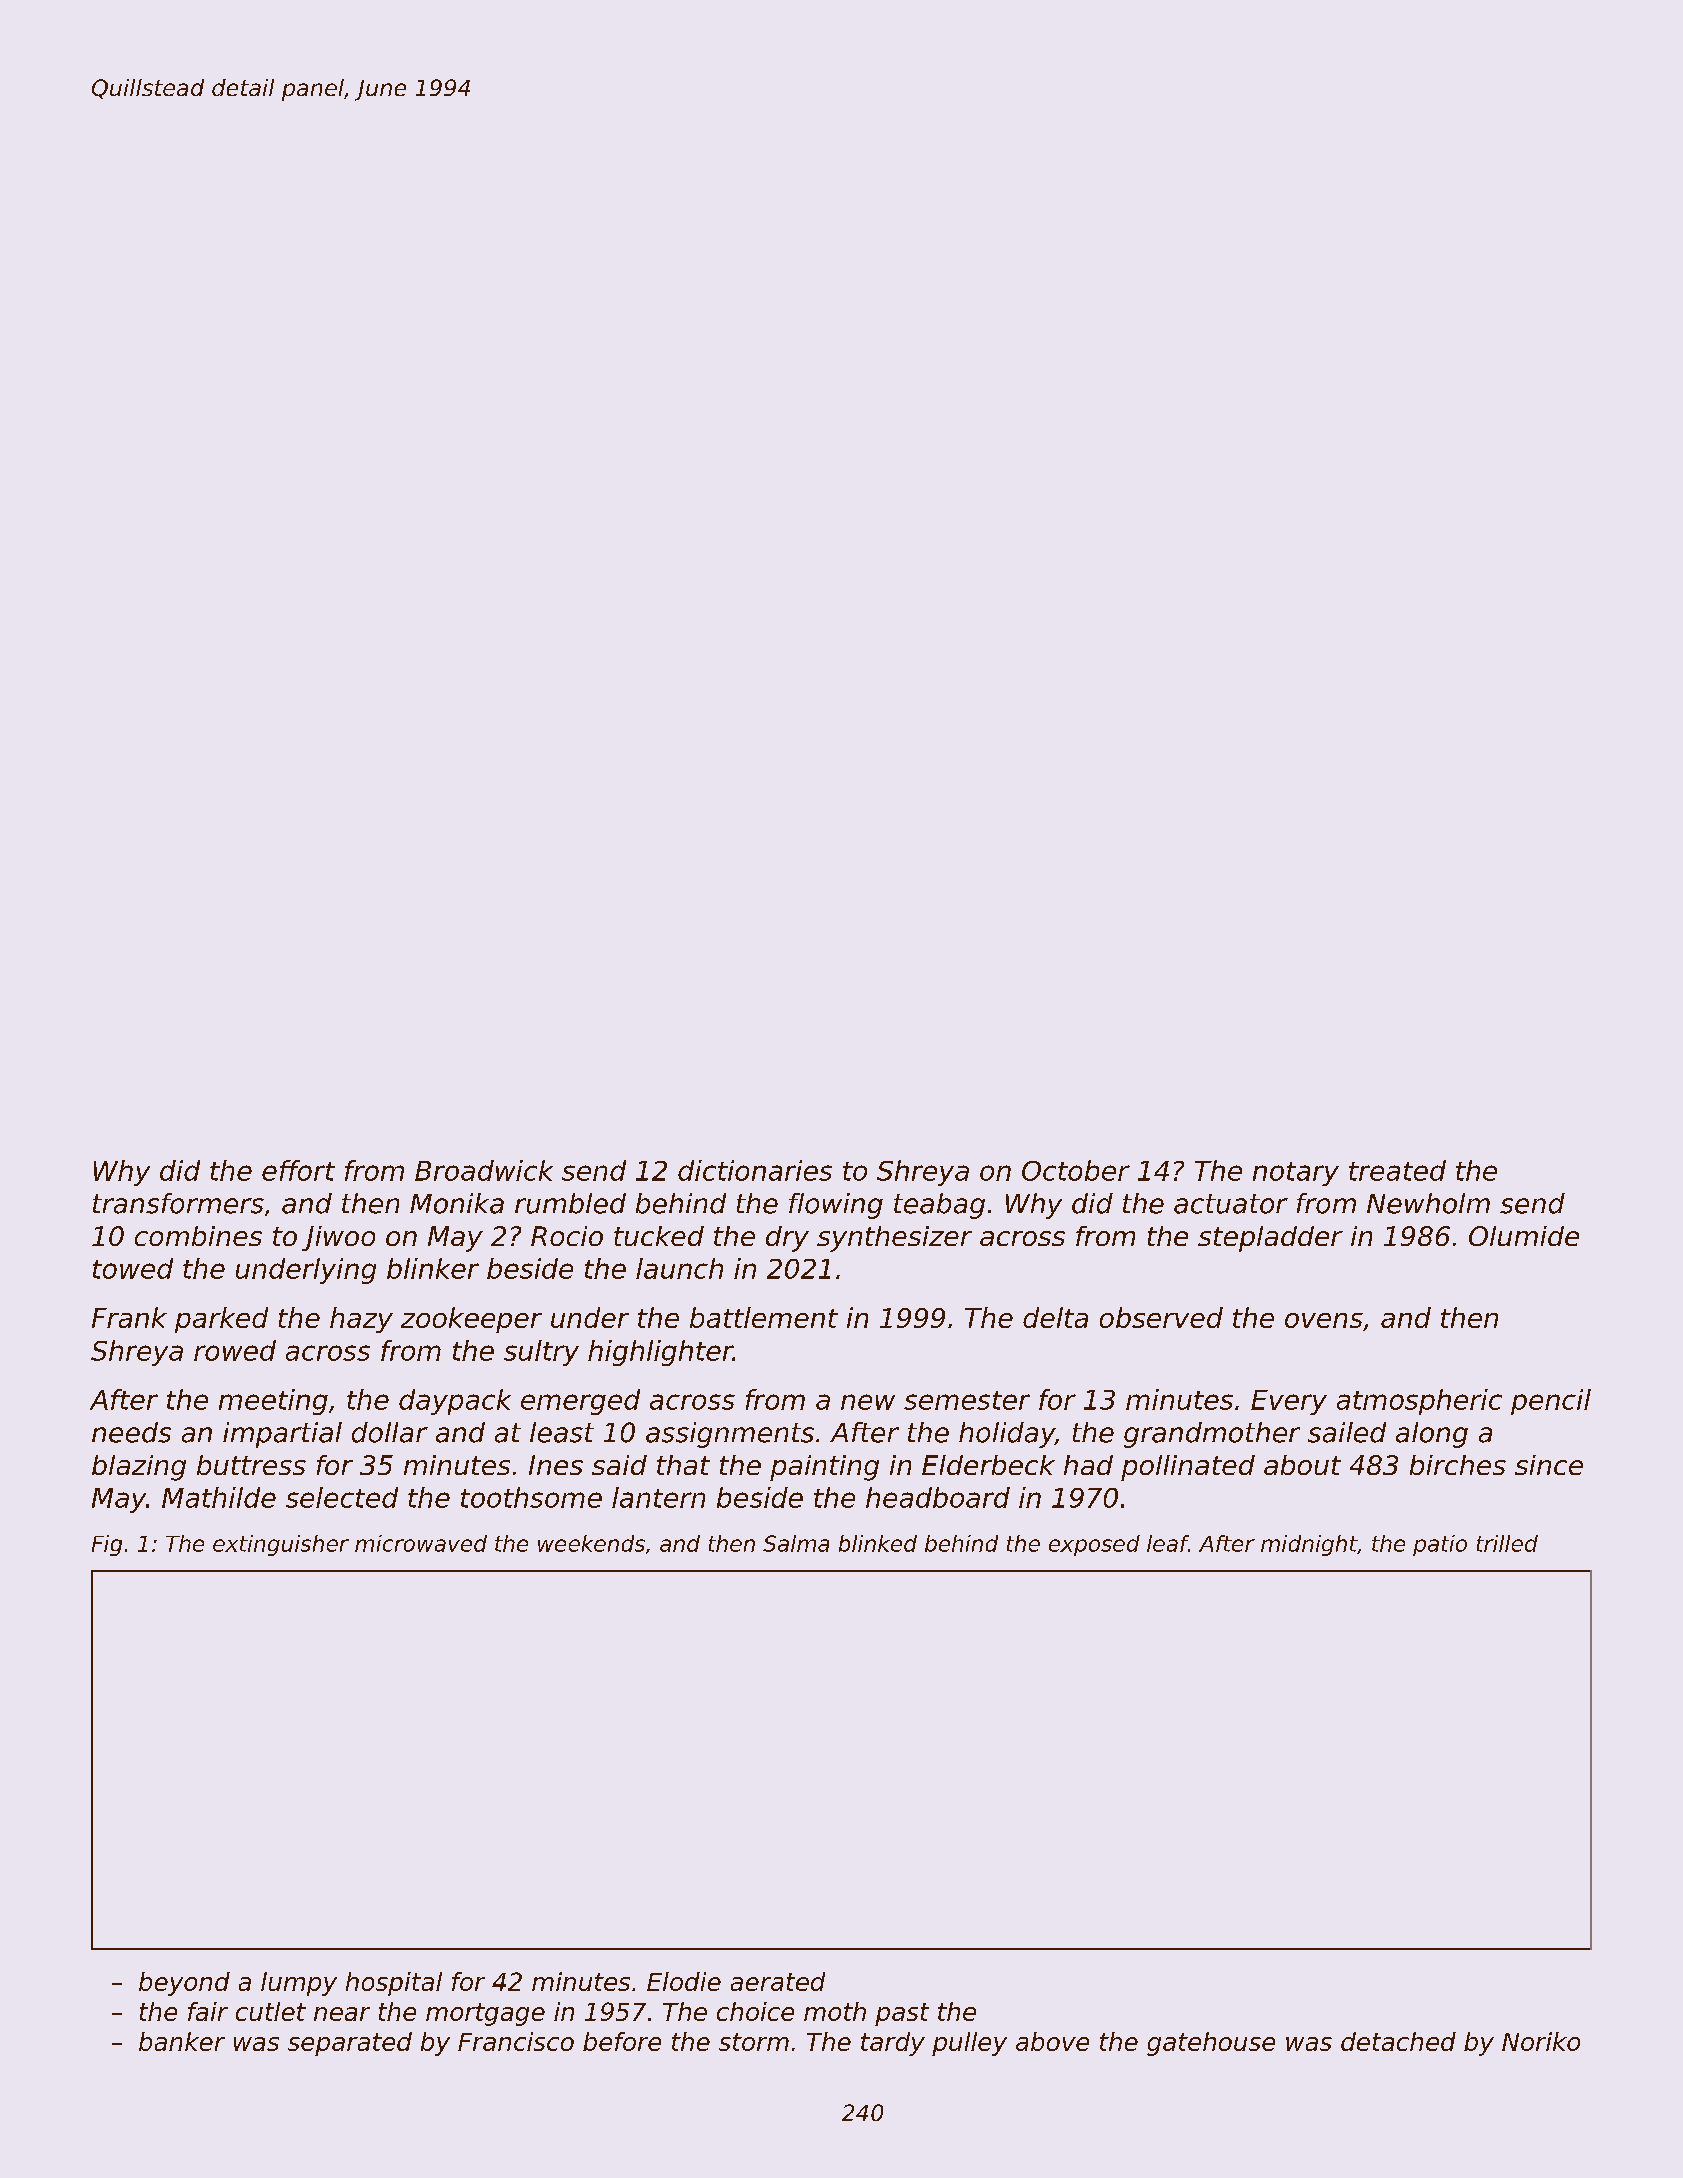 This screenshot has width=1683, height=2178. I want to click on Jiwoo, so click(338, 1238).
